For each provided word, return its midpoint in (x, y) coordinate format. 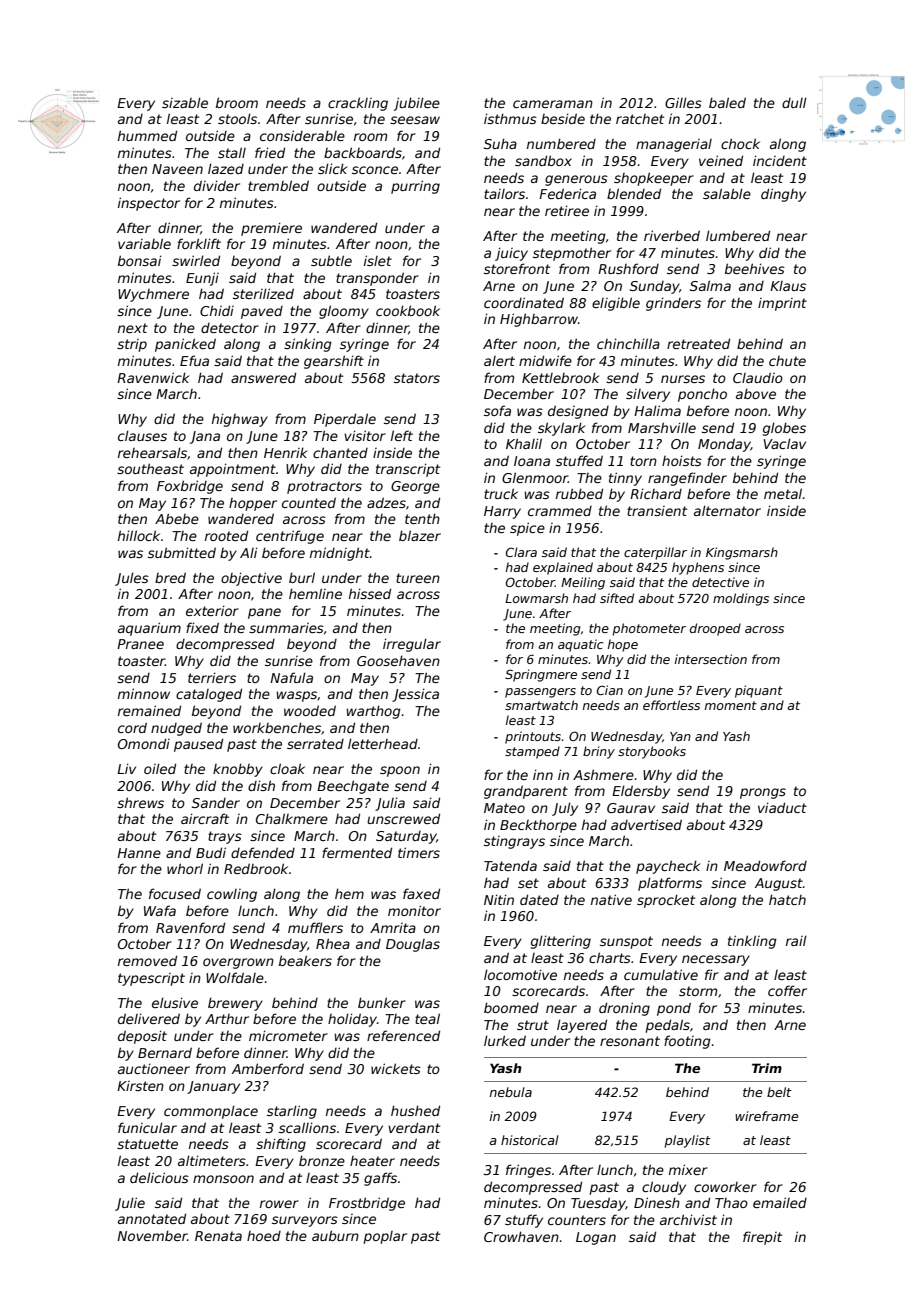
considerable (302, 135)
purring (415, 187)
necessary (716, 960)
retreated (698, 343)
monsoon (223, 1179)
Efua (194, 360)
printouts (533, 737)
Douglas (413, 945)
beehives (755, 268)
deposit (142, 1037)
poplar (385, 1237)
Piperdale (345, 420)
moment (731, 705)
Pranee (140, 644)
